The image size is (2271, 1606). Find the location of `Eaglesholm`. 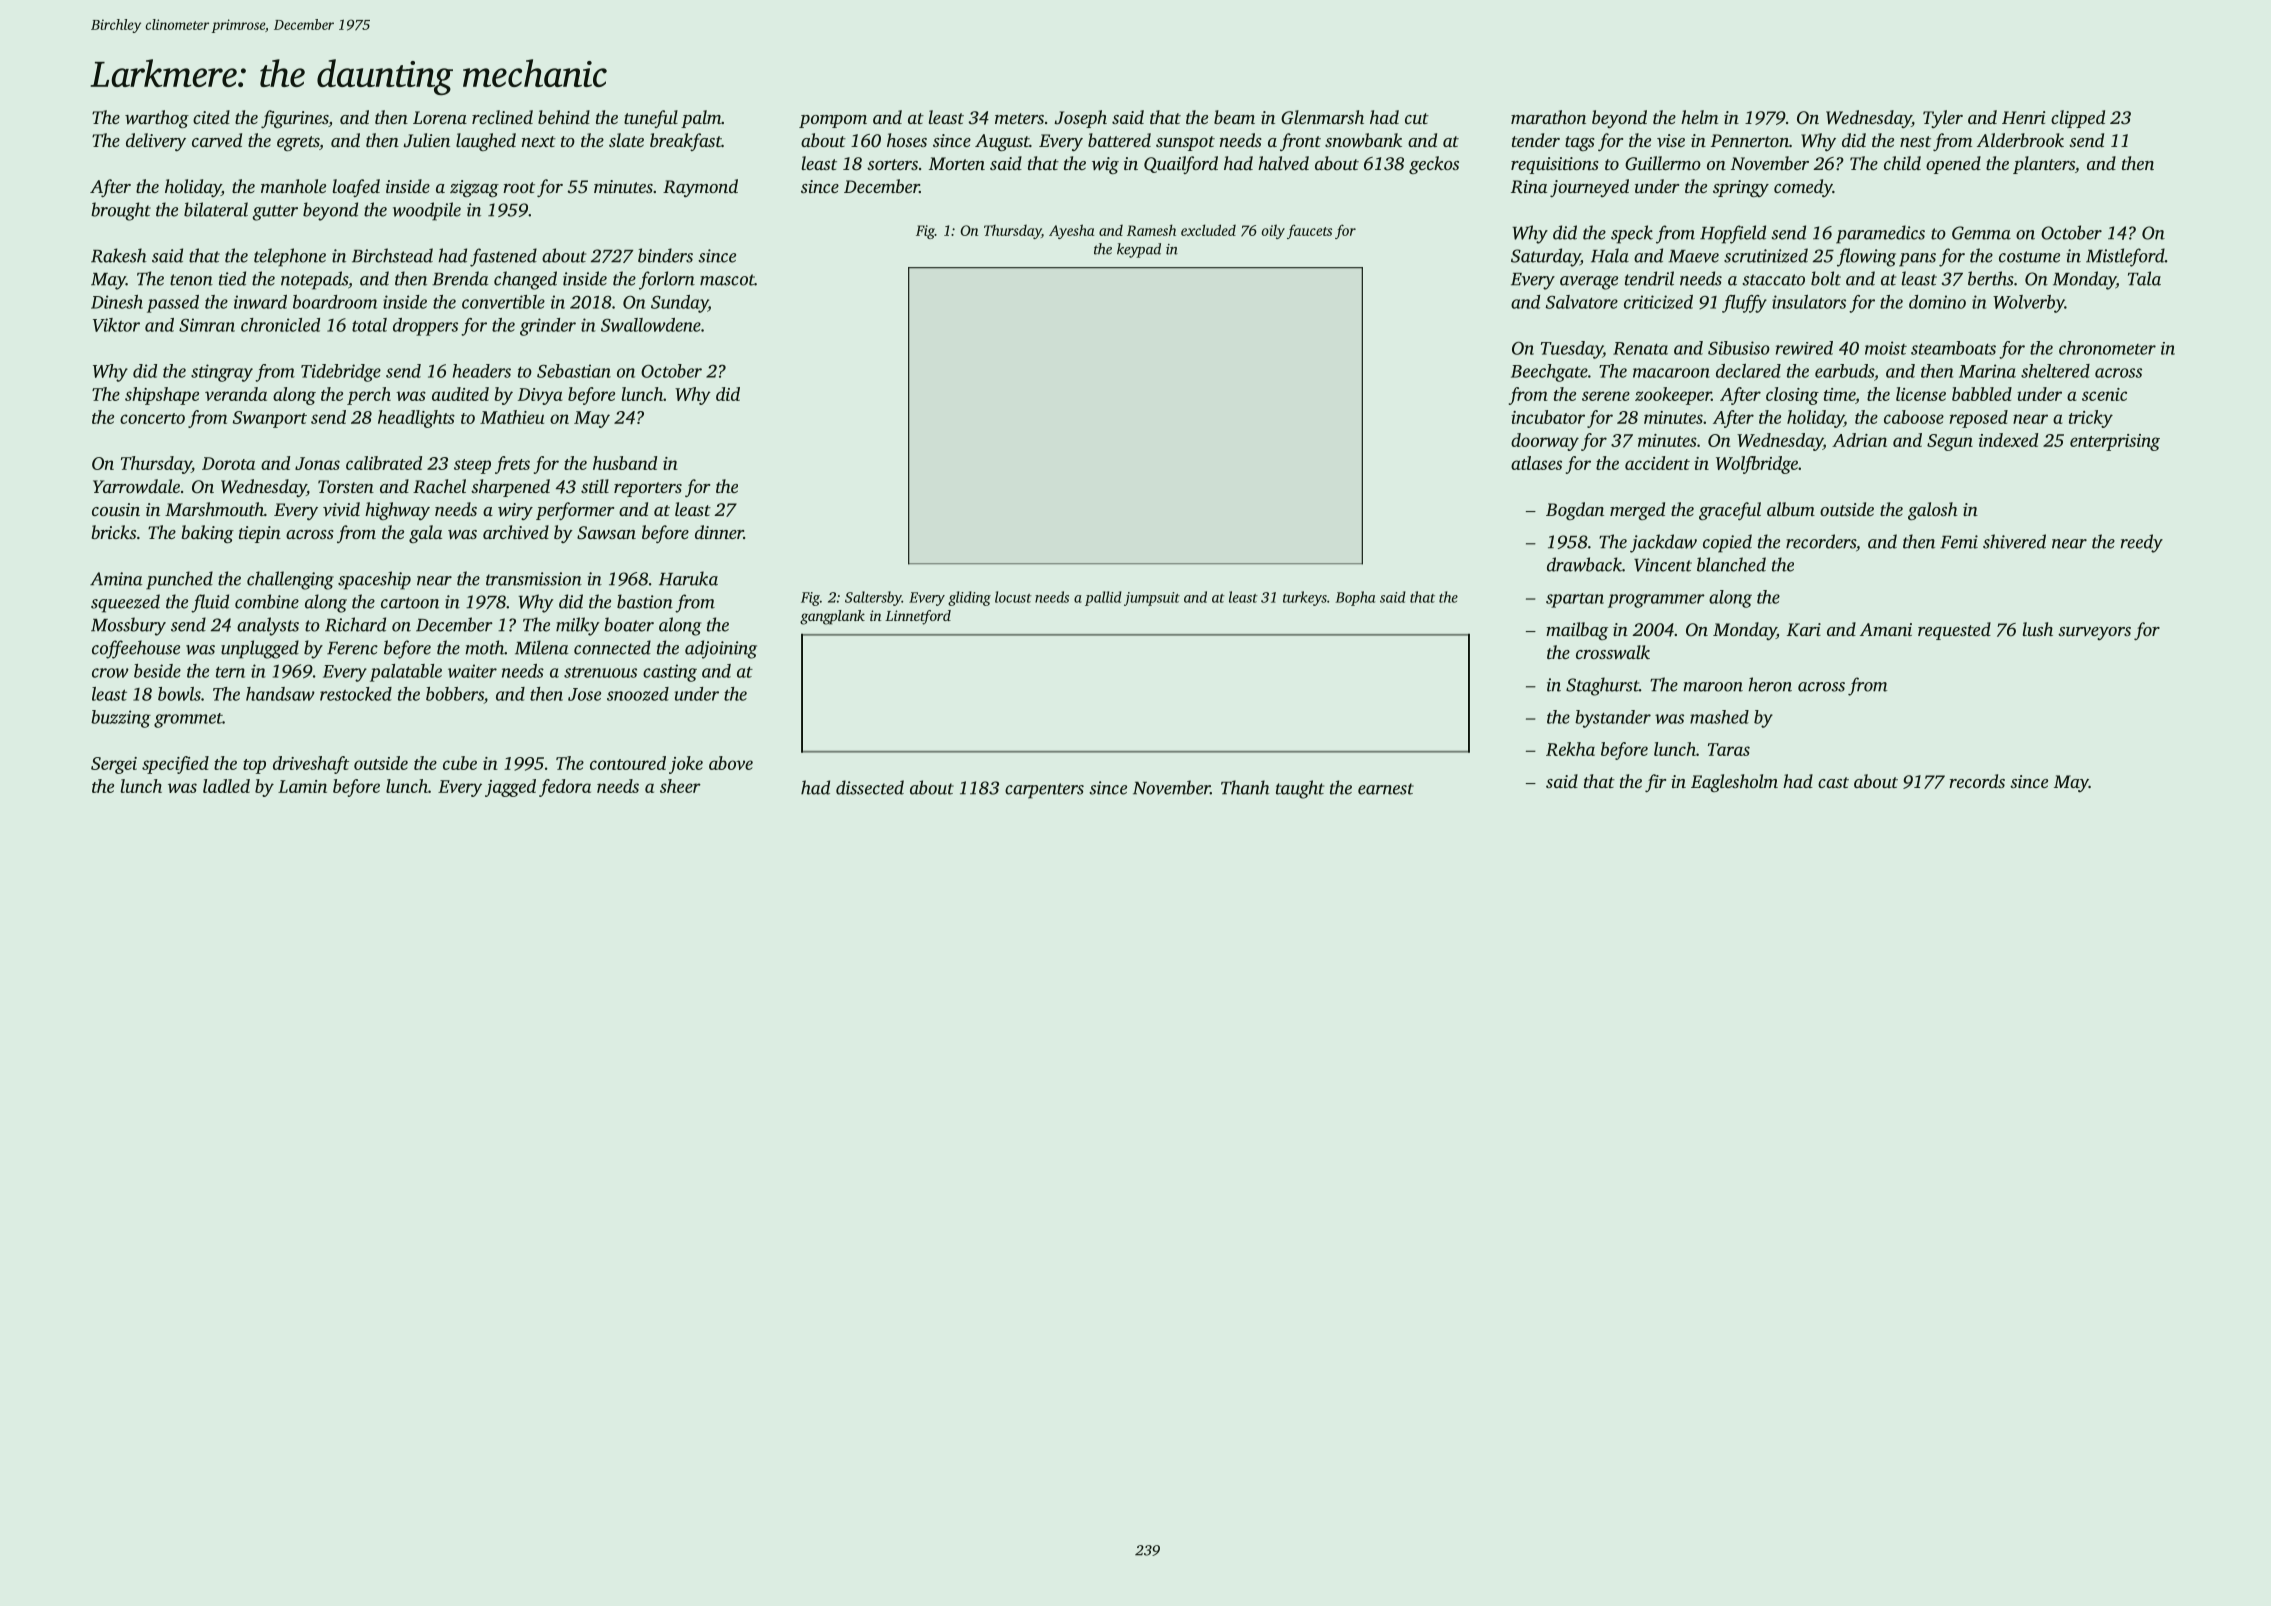

Eaglesholm is located at coordinates (1734, 783).
